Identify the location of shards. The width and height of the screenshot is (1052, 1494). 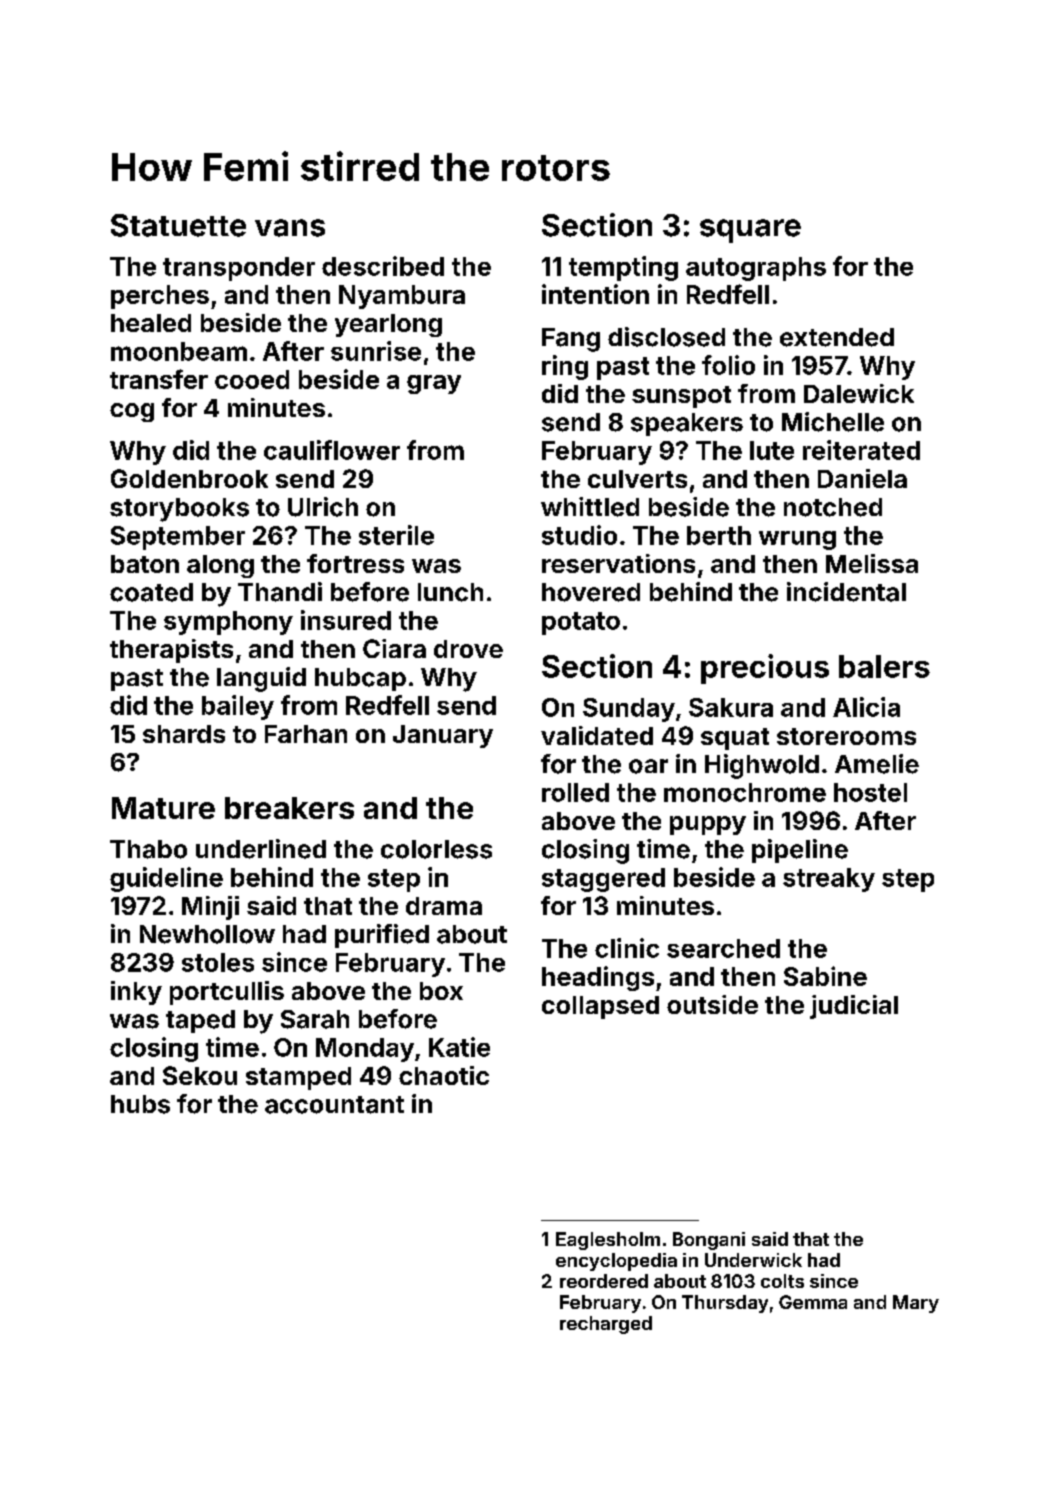
(184, 734).
